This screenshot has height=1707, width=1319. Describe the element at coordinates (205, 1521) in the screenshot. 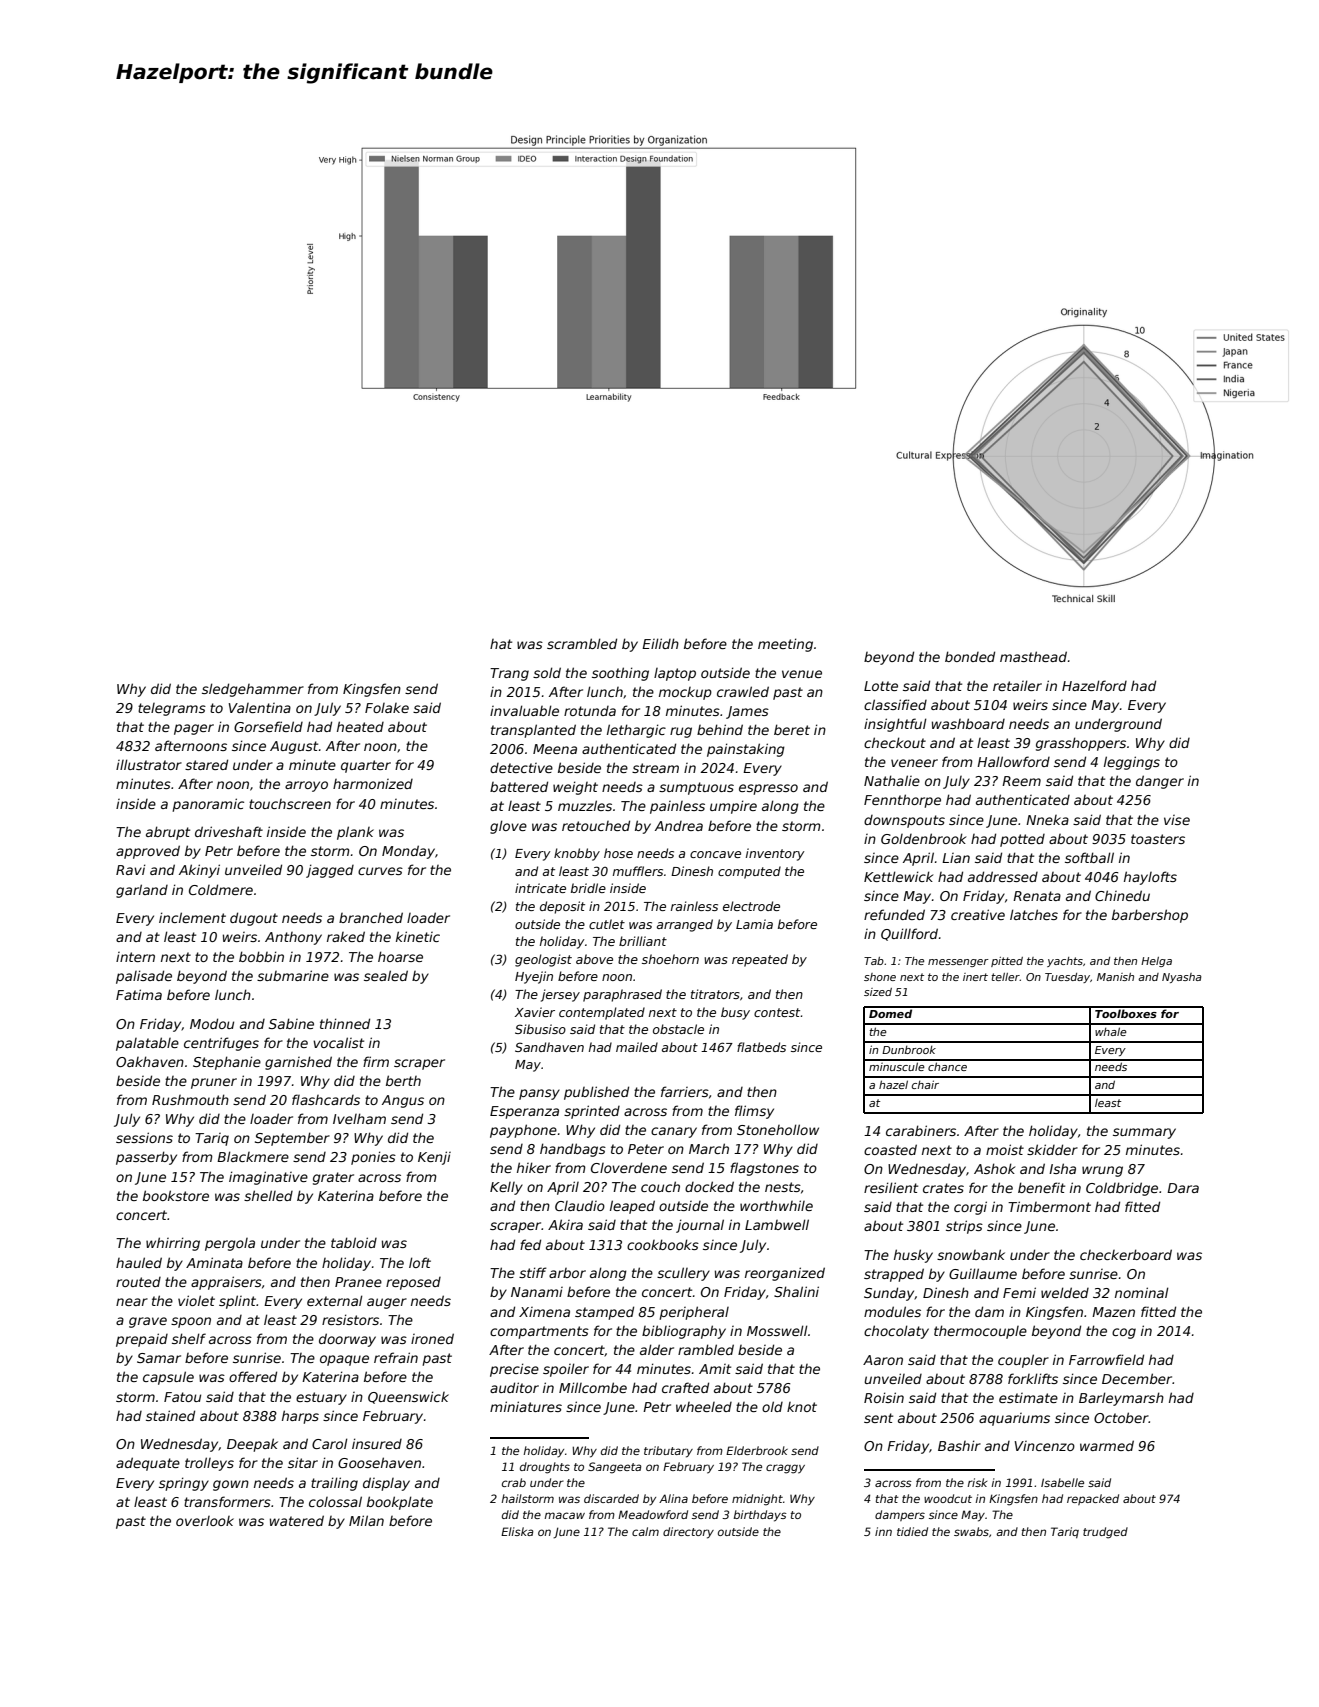

I see `overlook` at that location.
